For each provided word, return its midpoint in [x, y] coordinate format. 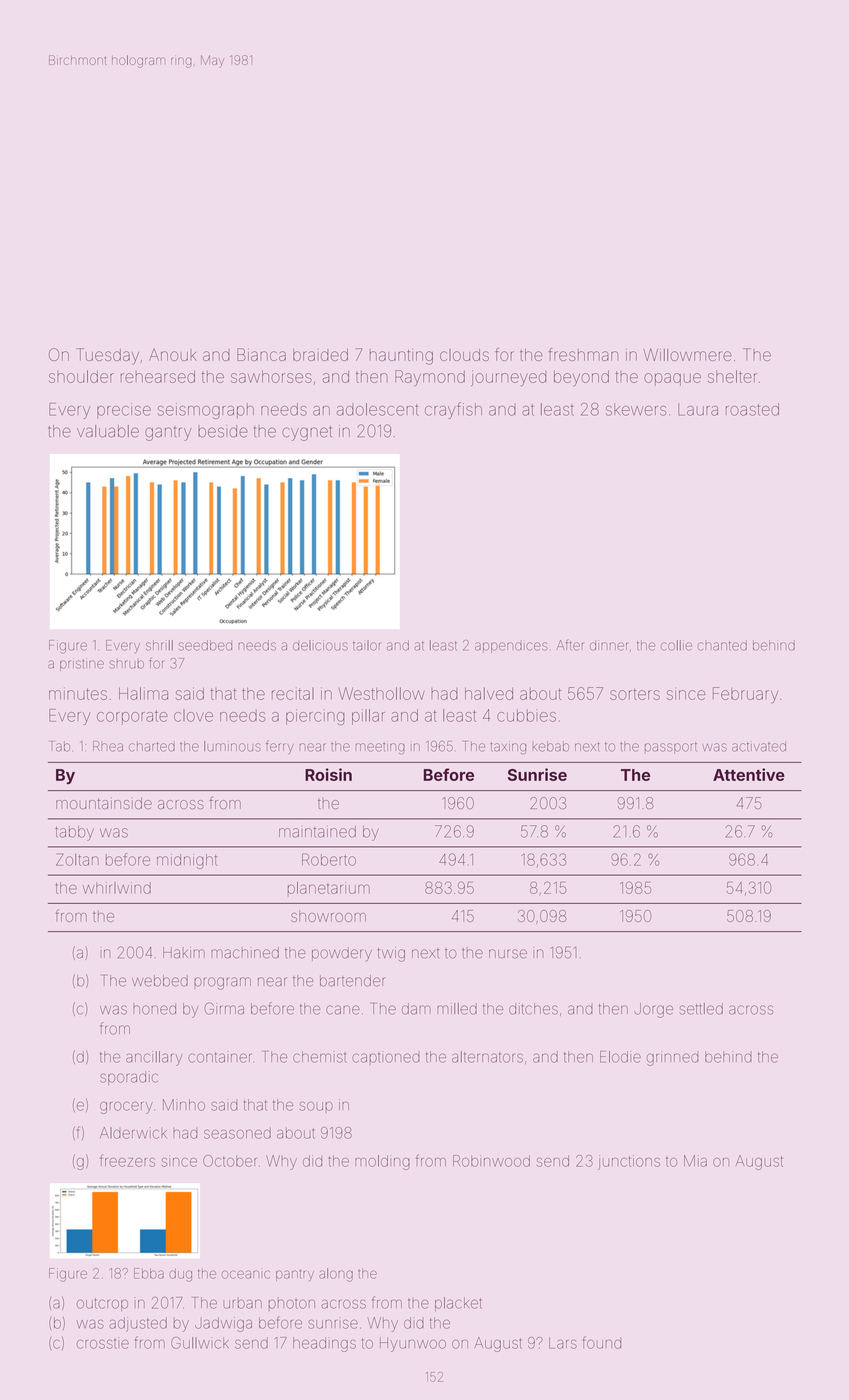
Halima [143, 693]
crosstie [103, 1343]
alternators [487, 1057]
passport [671, 748]
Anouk [173, 355]
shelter [732, 376]
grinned [673, 1058]
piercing [315, 717]
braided [320, 355]
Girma [224, 1008]
